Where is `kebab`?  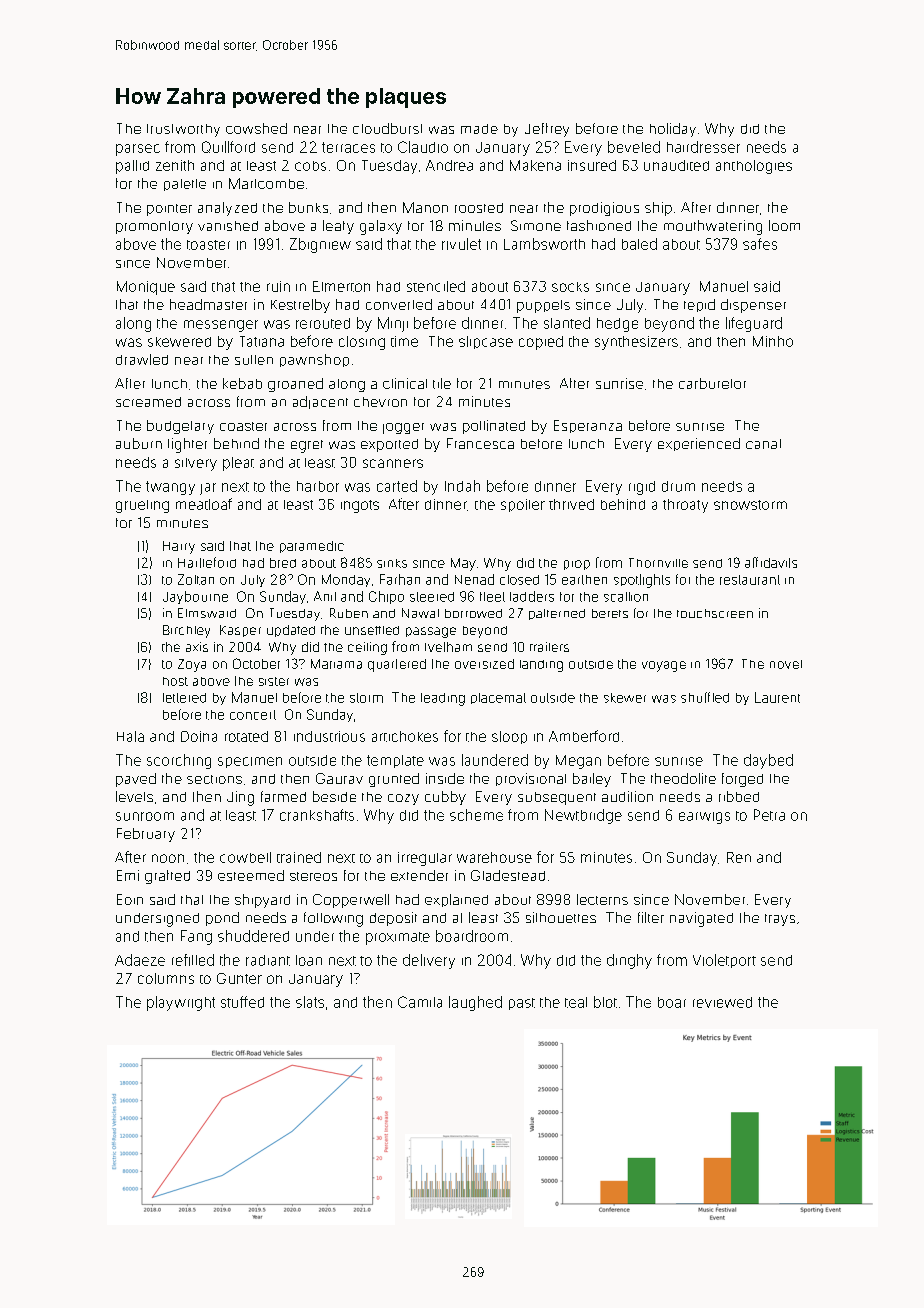
kebab is located at coordinates (242, 383).
